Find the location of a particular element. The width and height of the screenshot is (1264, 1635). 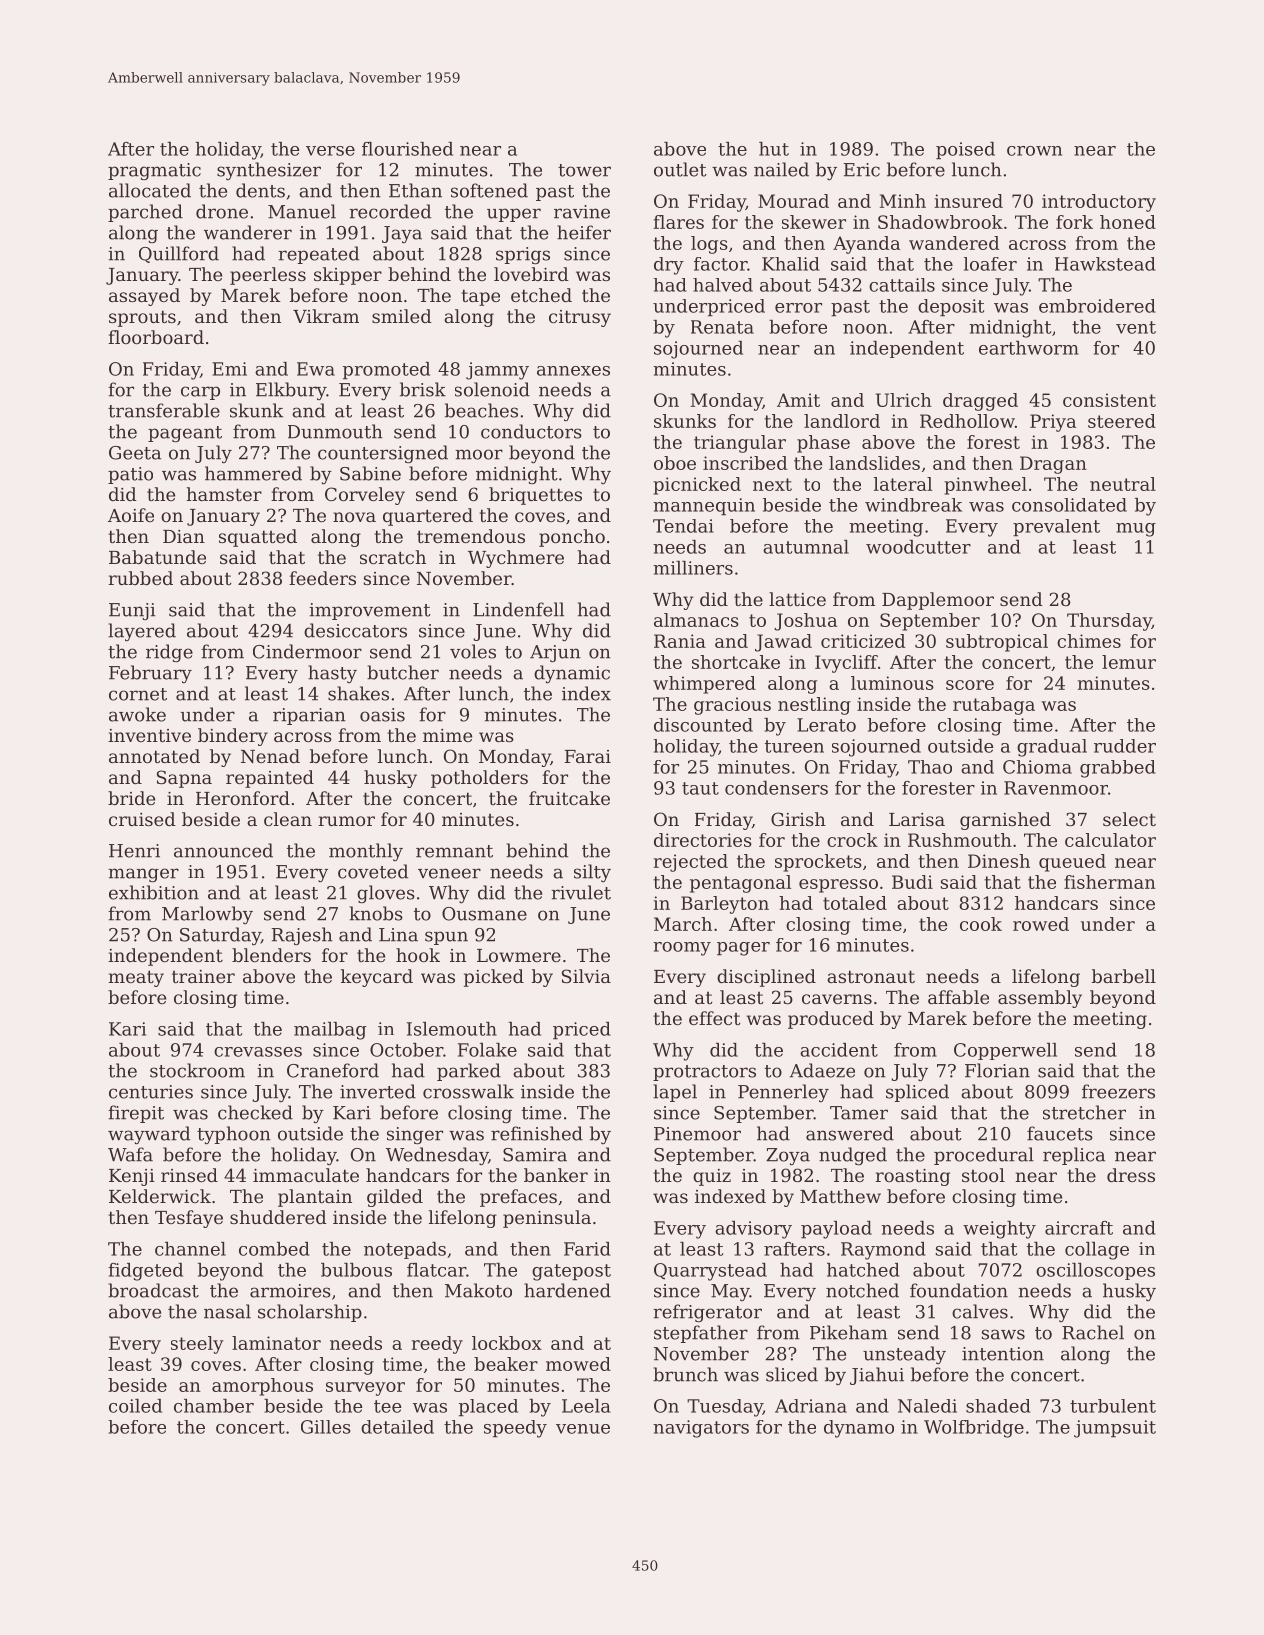

navigators is located at coordinates (701, 1429).
